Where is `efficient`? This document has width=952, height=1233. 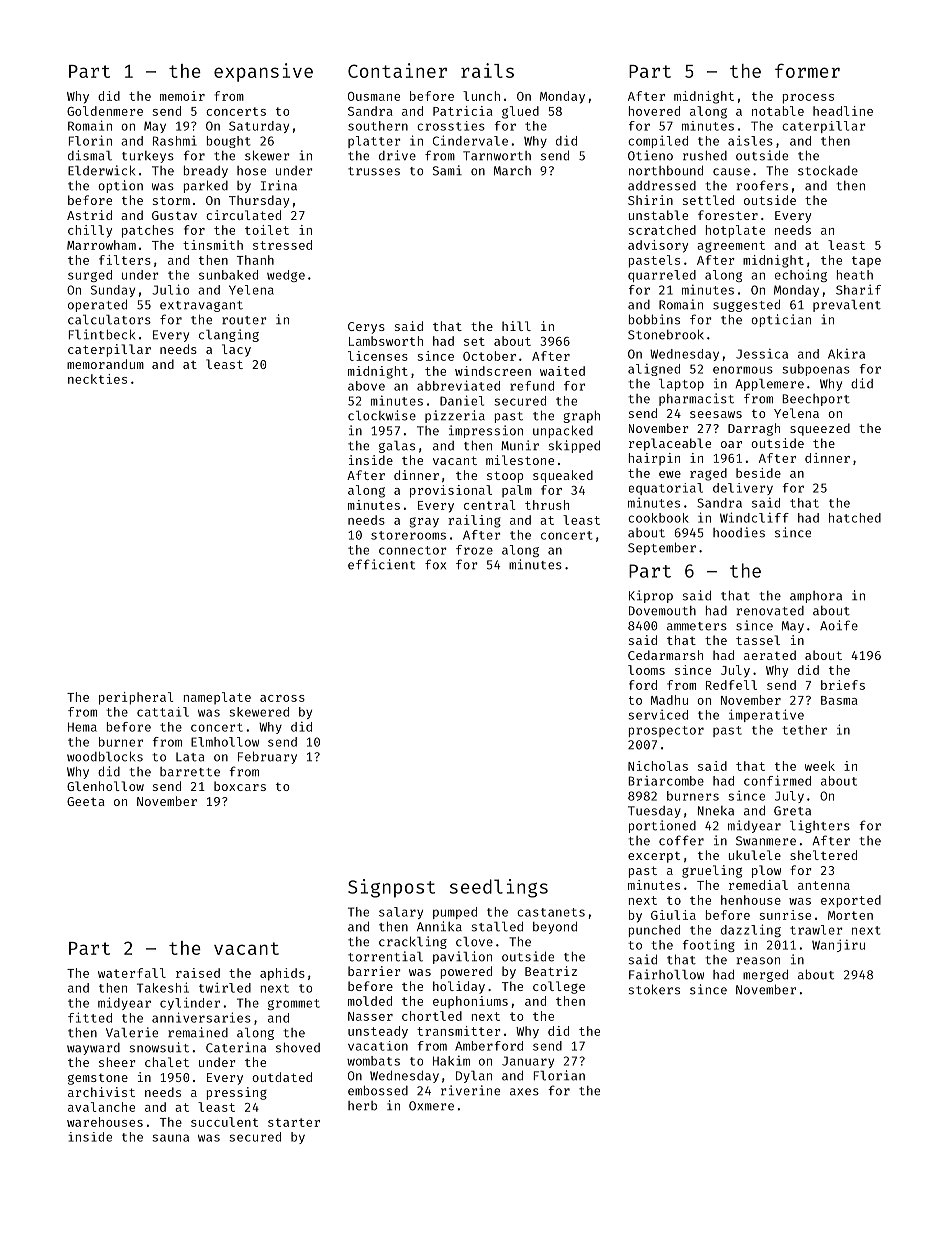
efficient is located at coordinates (381, 564).
